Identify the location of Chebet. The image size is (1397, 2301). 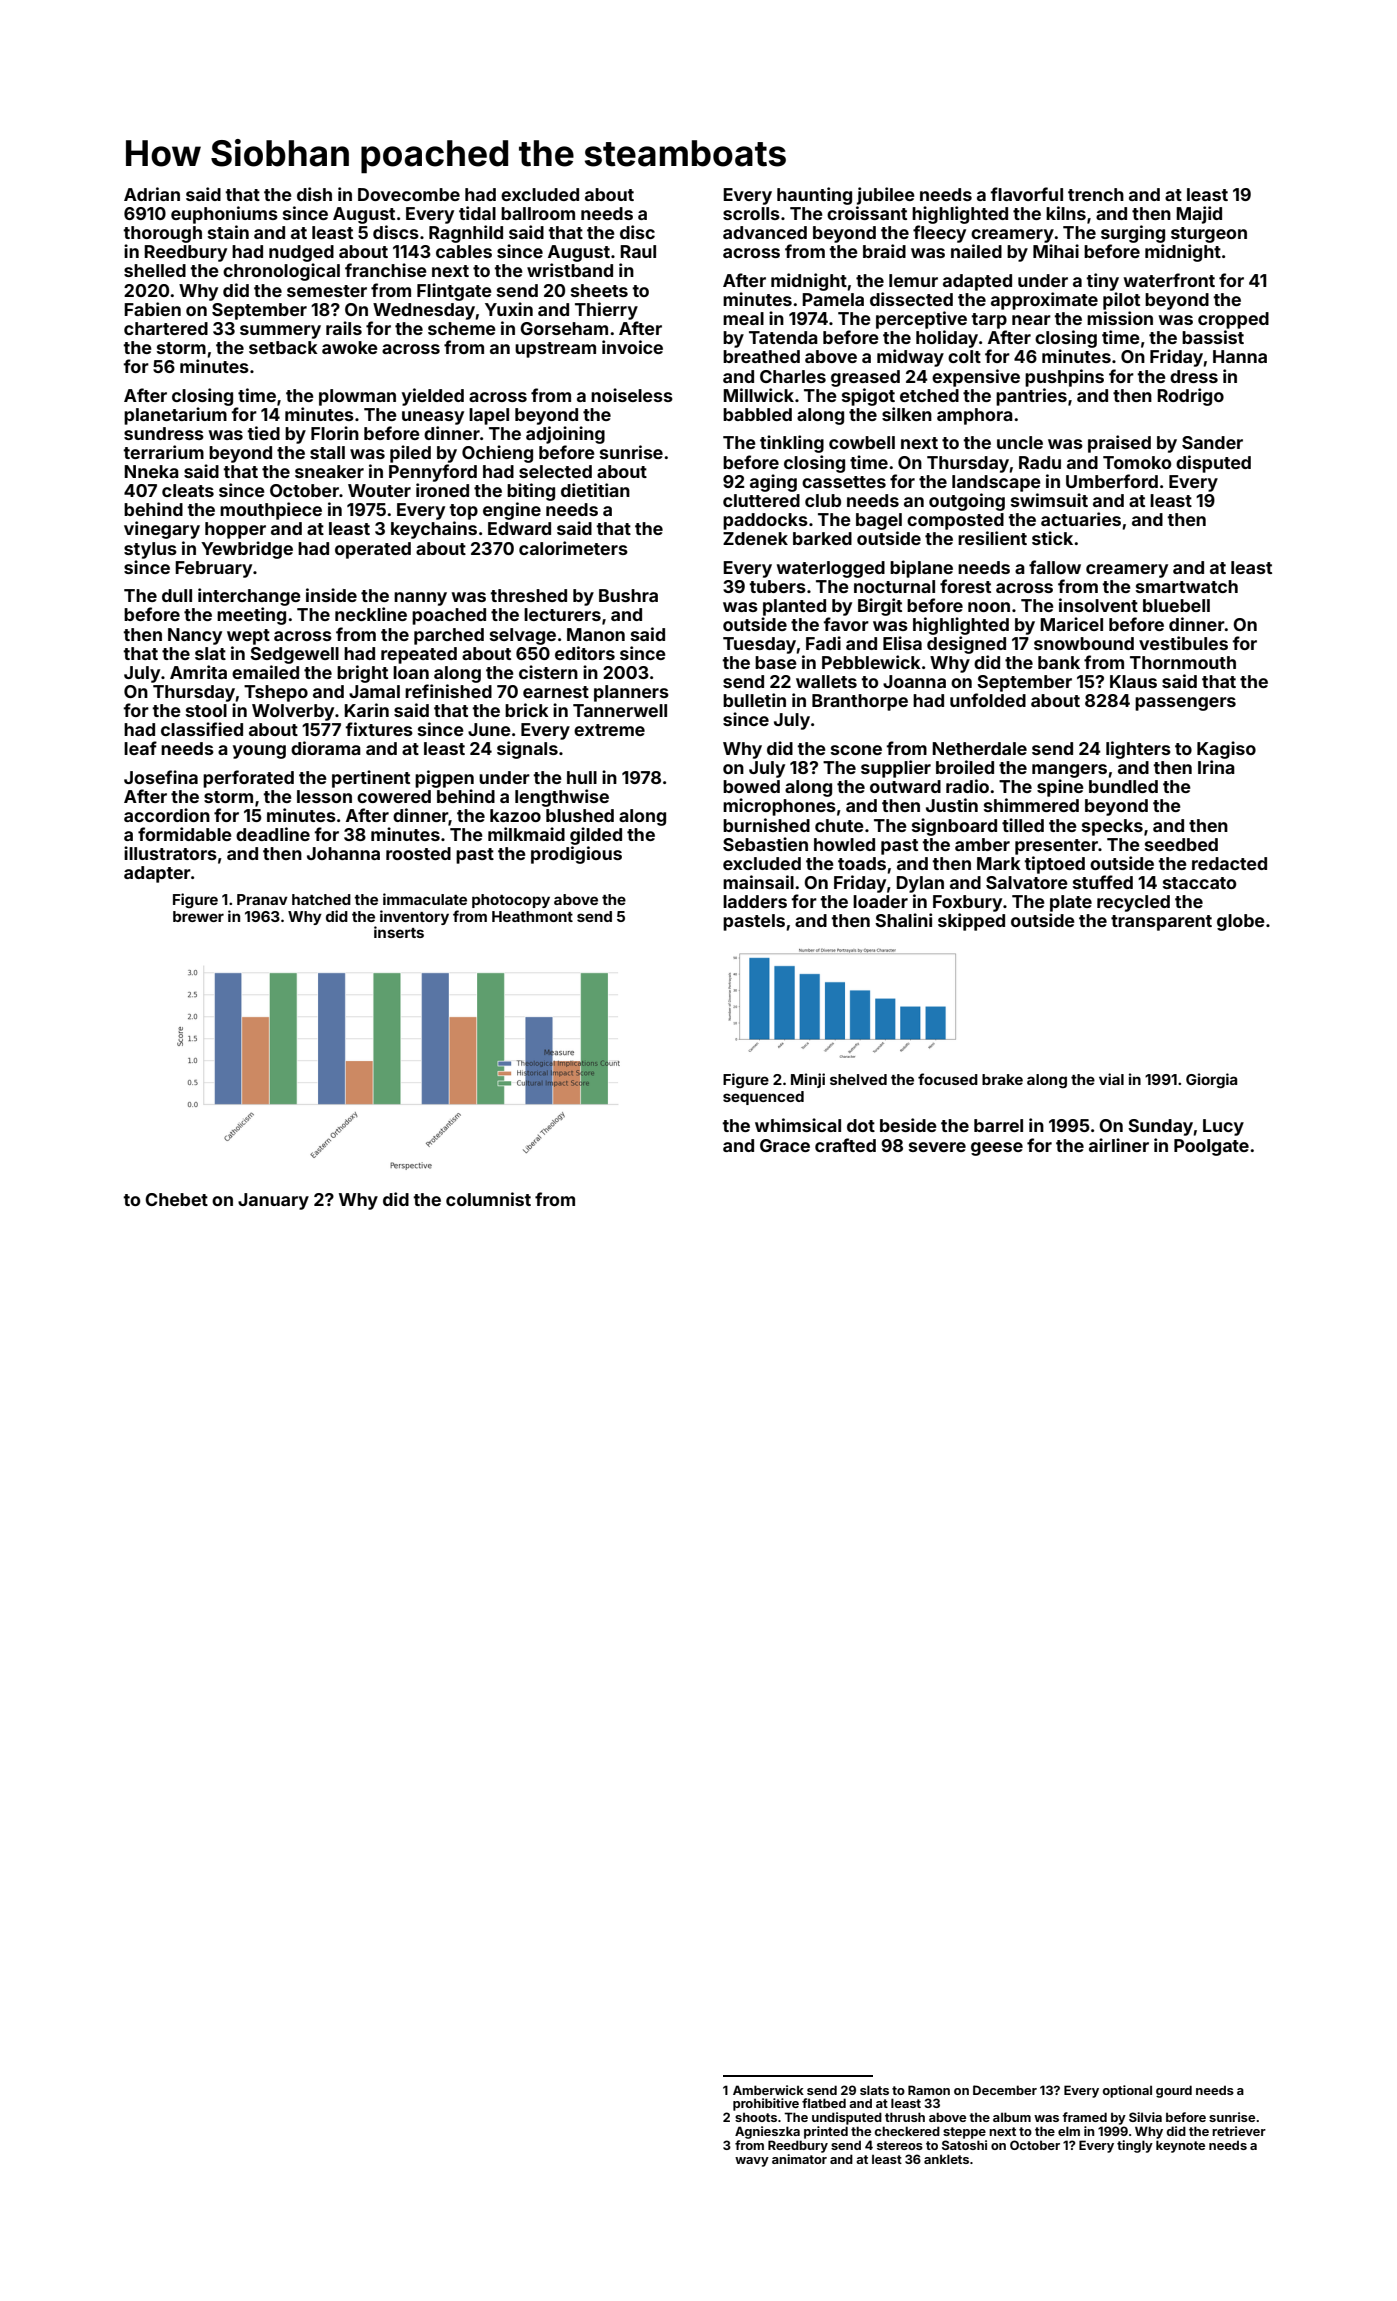
(176, 1199).
